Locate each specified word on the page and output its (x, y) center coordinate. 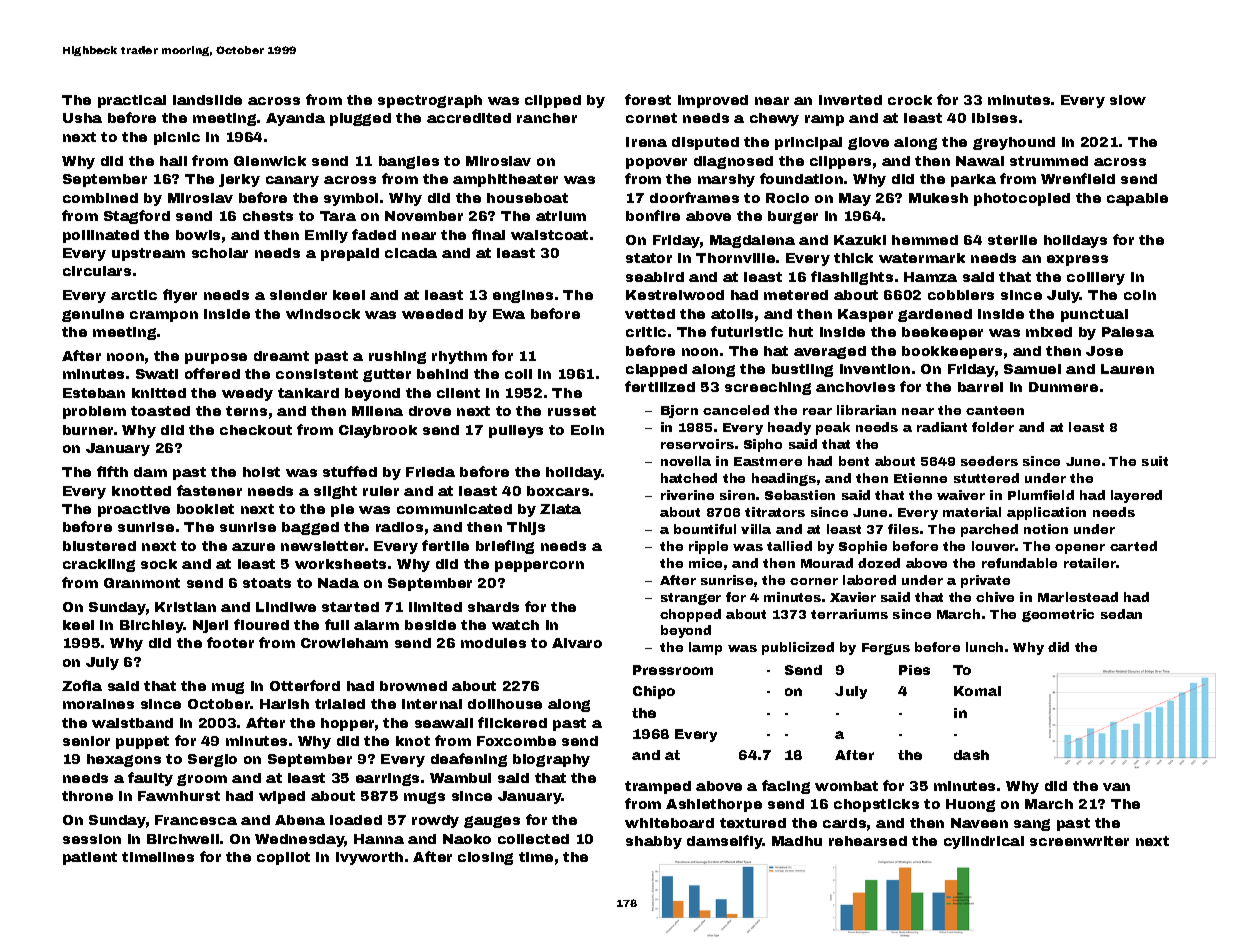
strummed (1049, 161)
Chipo (654, 692)
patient (90, 858)
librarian (866, 410)
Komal (977, 691)
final (488, 234)
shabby (654, 842)
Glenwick (270, 161)
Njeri (210, 626)
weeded (432, 314)
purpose (216, 358)
